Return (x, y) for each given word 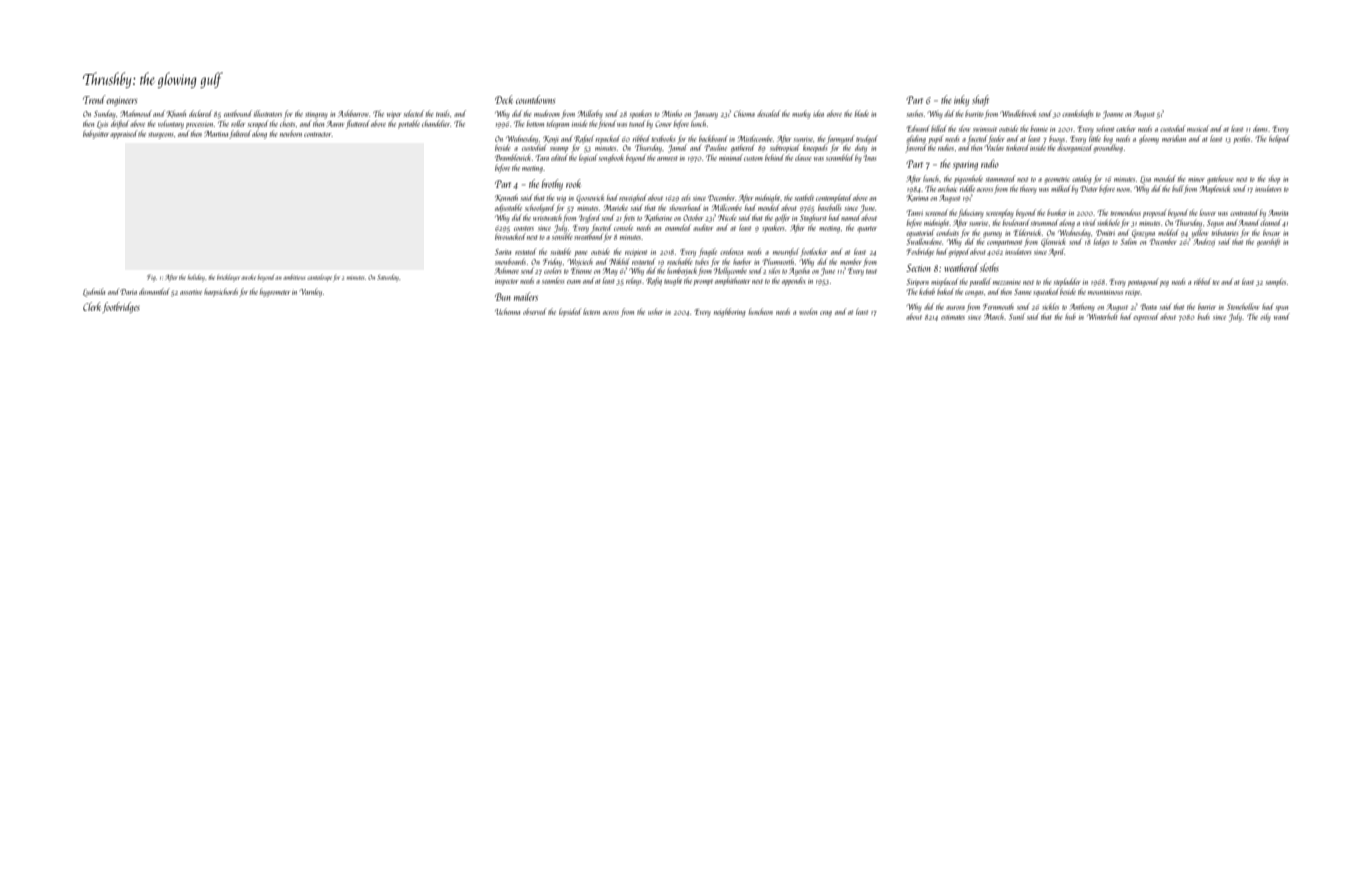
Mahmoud (136, 113)
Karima (917, 198)
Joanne (1113, 115)
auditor (703, 227)
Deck (504, 99)
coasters (524, 228)
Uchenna (507, 311)
